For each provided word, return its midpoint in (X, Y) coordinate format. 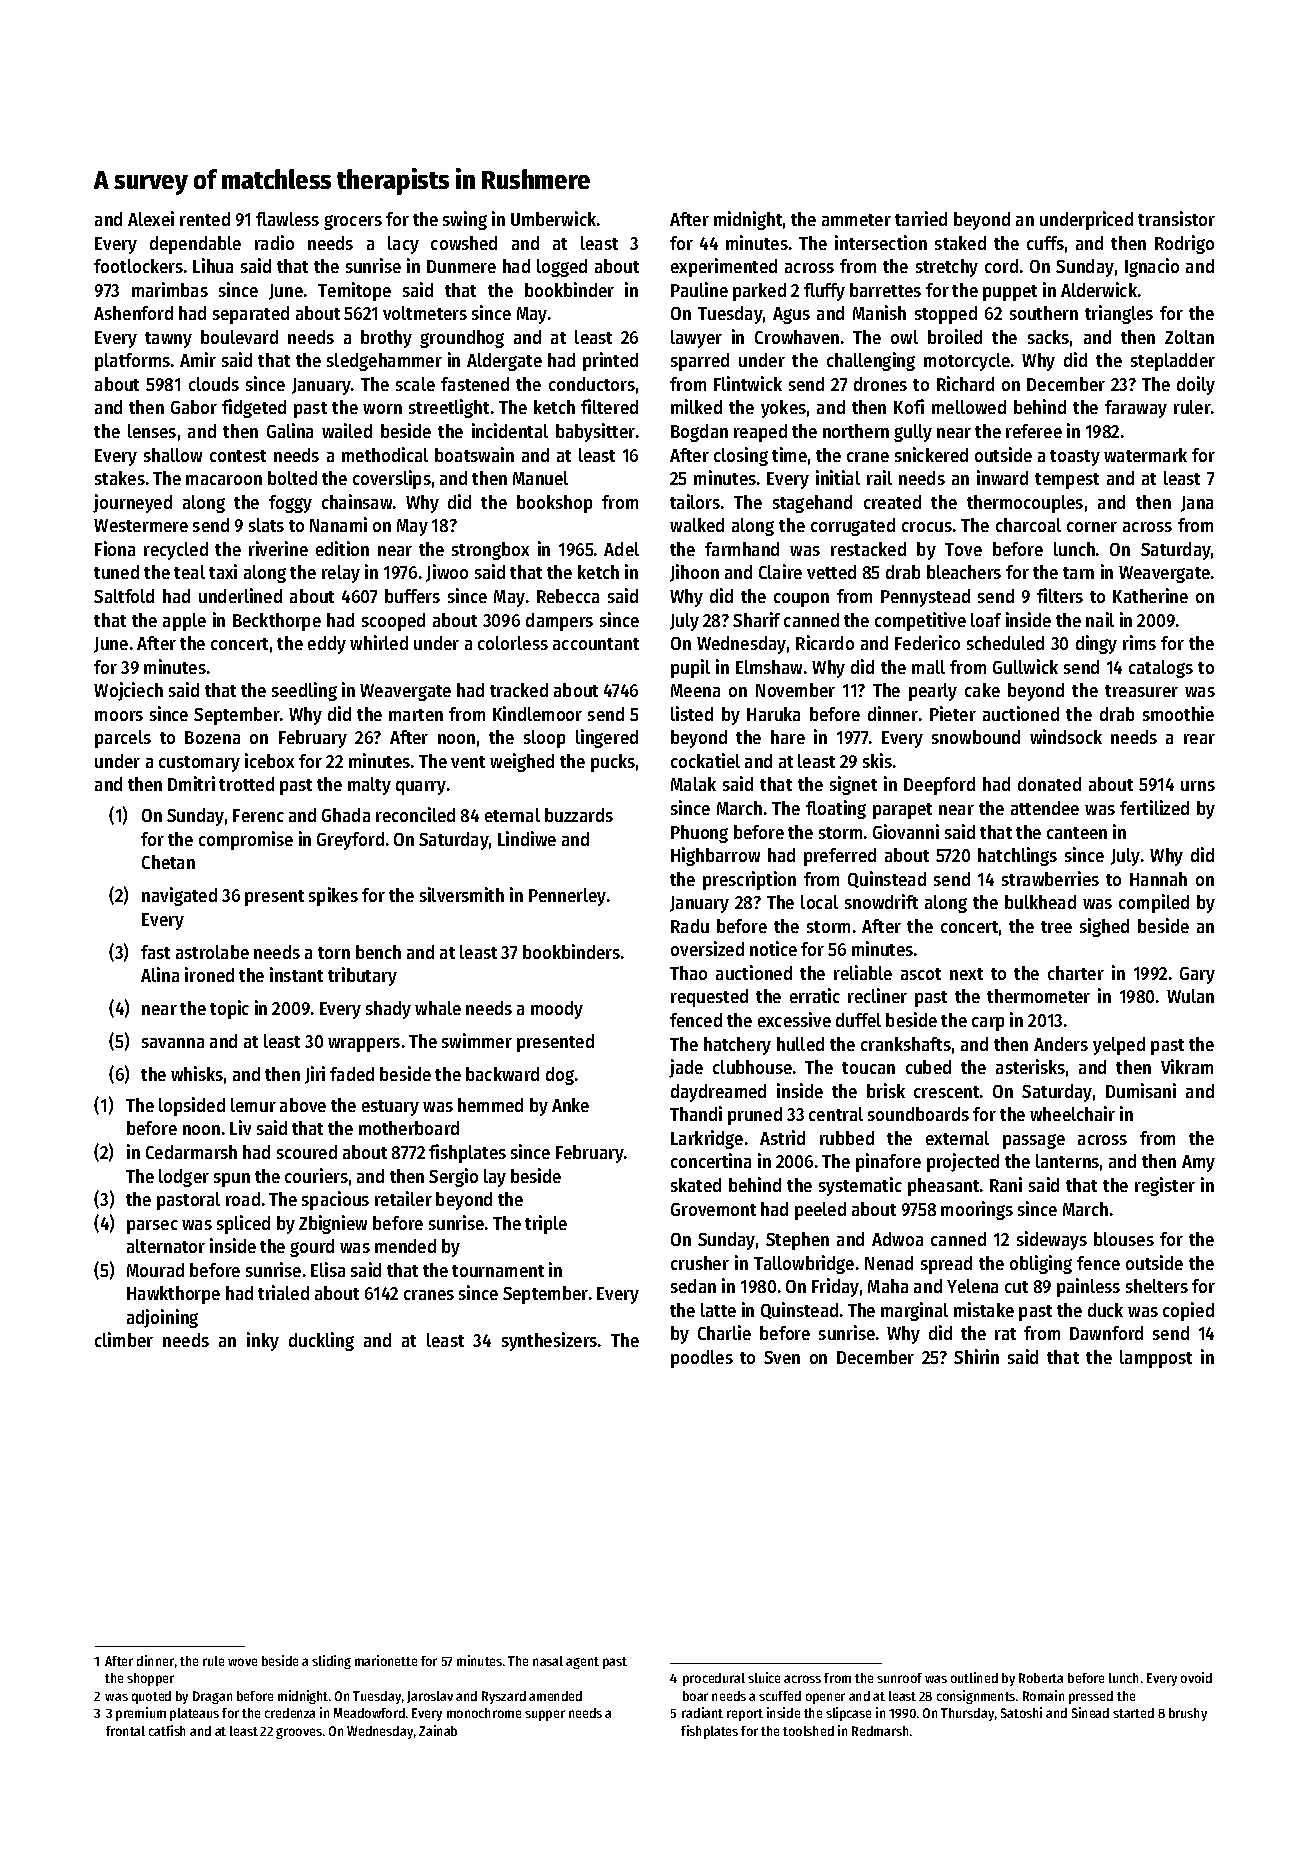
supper (545, 1715)
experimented (724, 267)
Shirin (976, 1356)
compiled (1154, 903)
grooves (299, 1733)
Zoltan (1189, 337)
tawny (168, 340)
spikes (333, 896)
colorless (513, 643)
